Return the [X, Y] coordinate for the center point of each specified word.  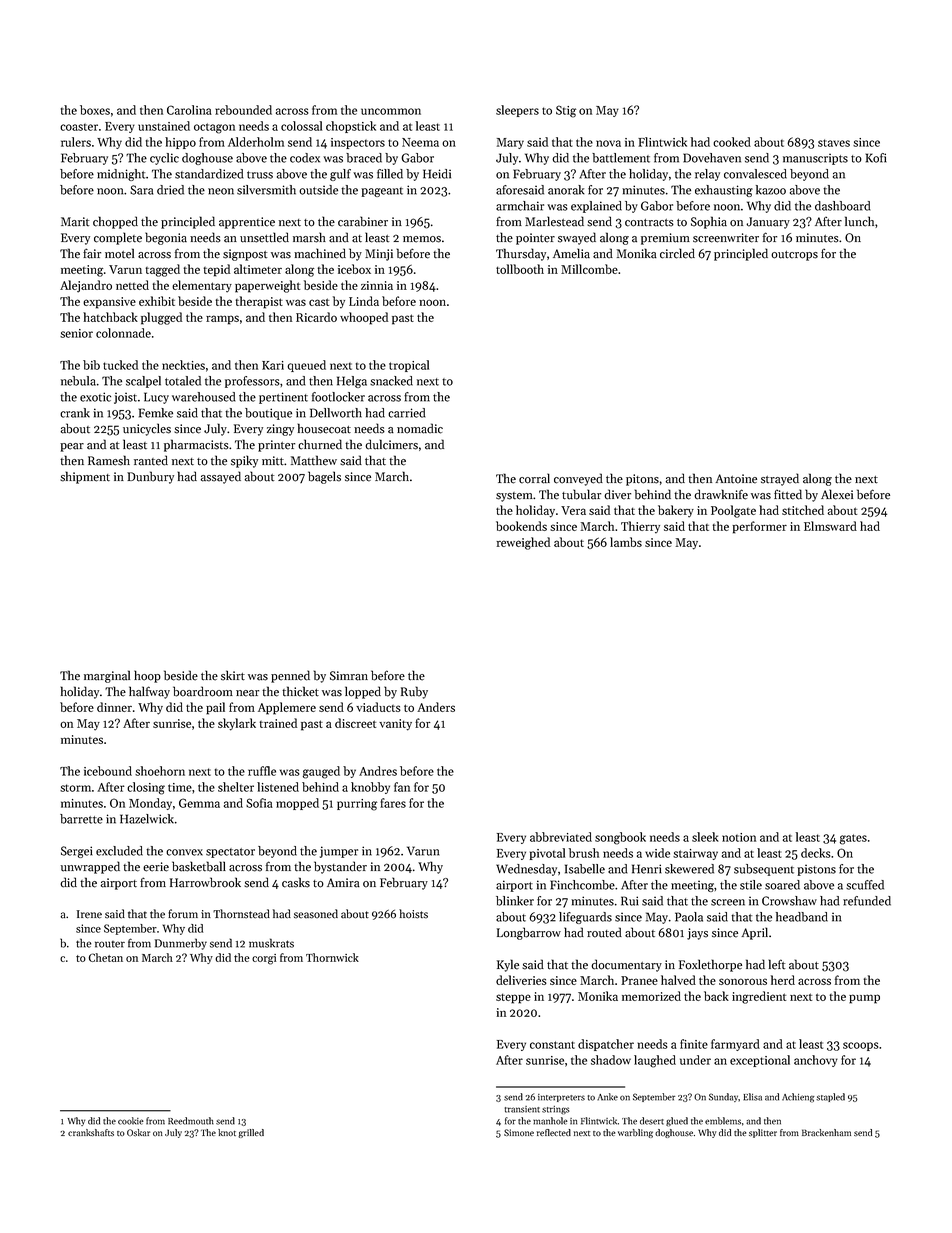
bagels [324, 477]
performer [759, 527]
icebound [108, 771]
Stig [566, 111]
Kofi [876, 158]
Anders [436, 707]
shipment [85, 477]
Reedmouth [191, 1121]
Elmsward [830, 526]
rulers [76, 142]
